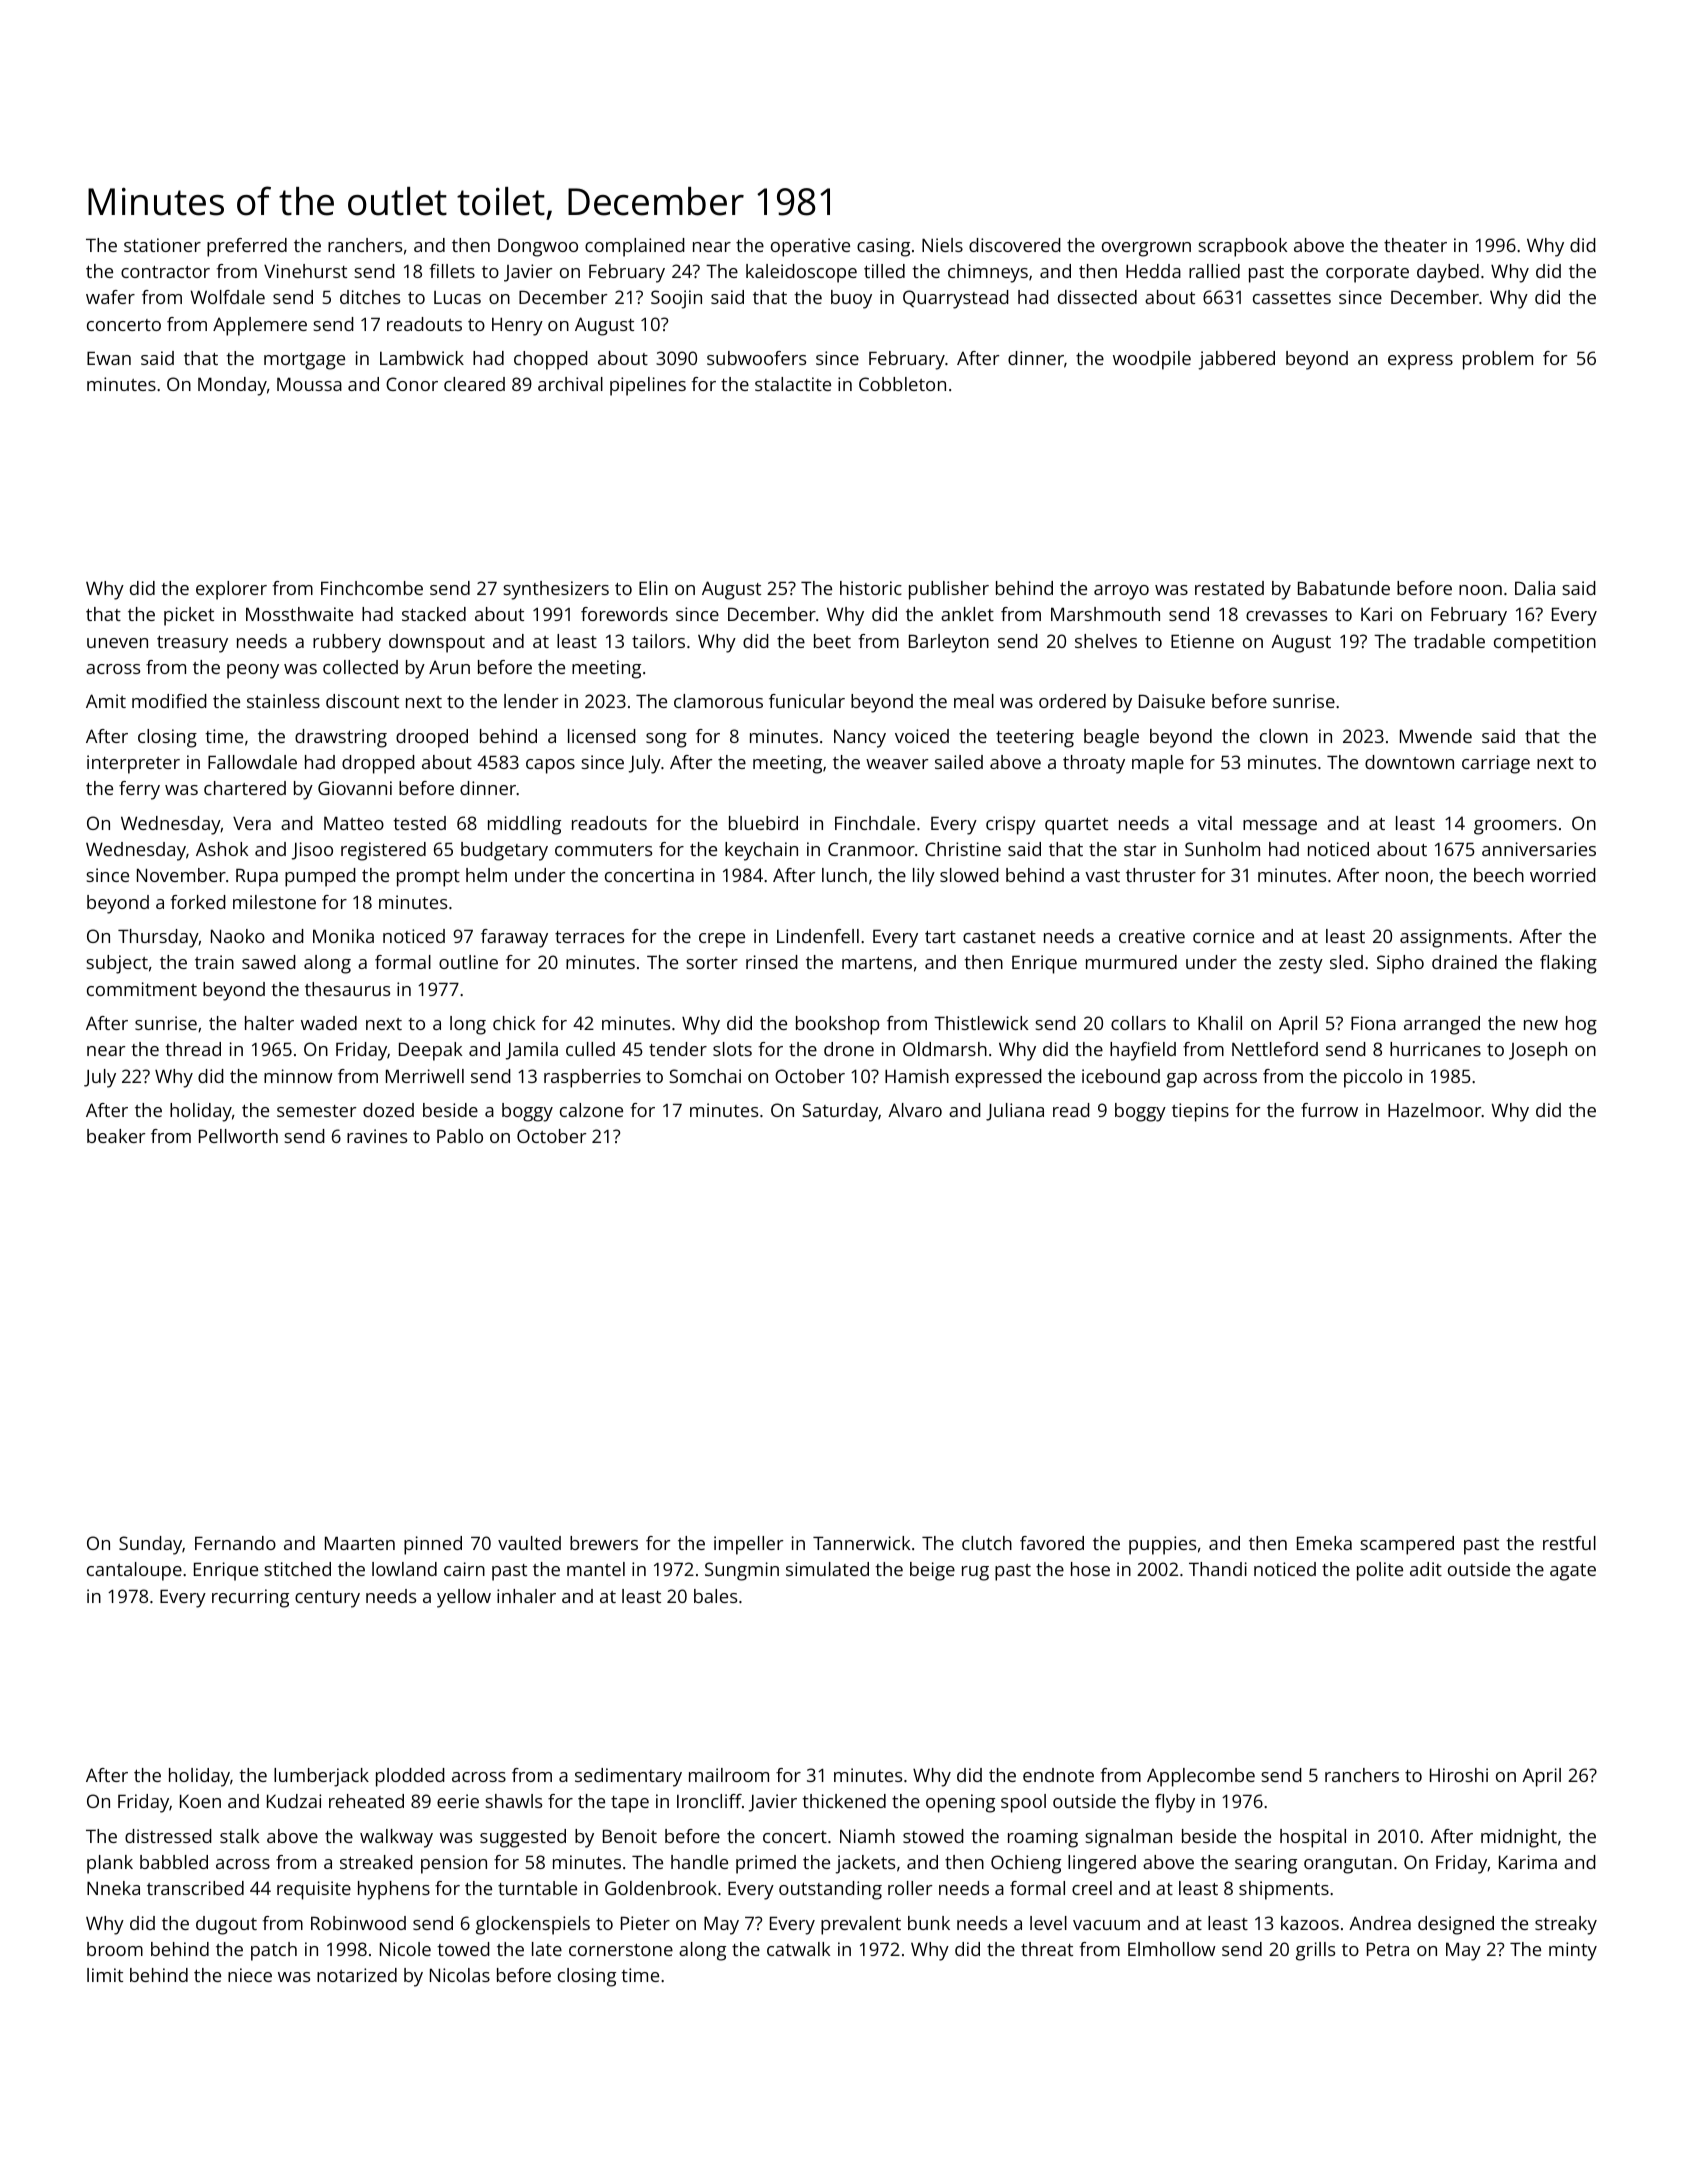 The width and height of the screenshot is (1683, 2178). I want to click on problem, so click(1498, 360).
